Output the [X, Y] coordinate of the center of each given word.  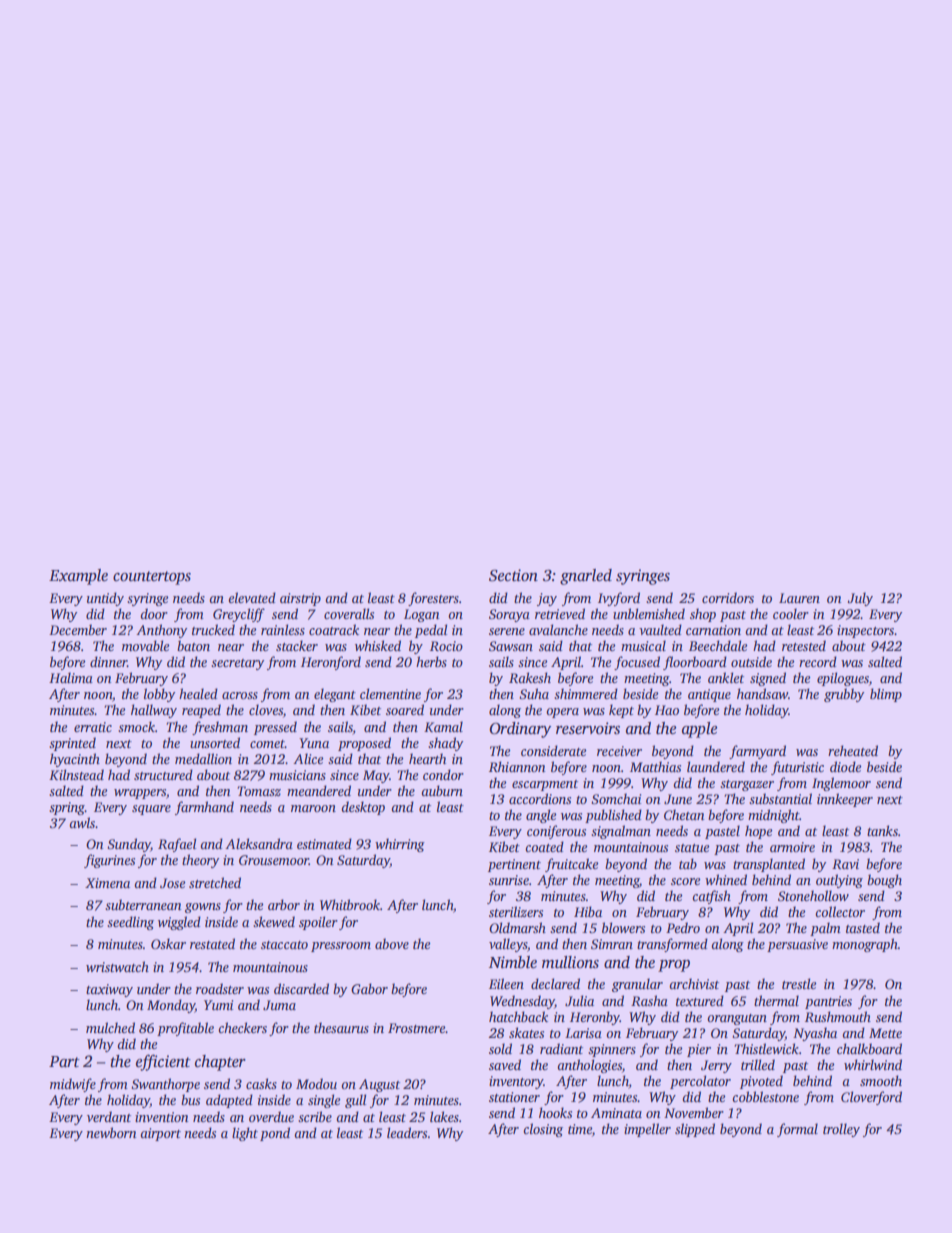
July [860, 599]
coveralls [349, 613]
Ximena [107, 883]
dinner [108, 661]
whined [726, 879]
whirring [400, 845]
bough [884, 881]
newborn [111, 1132]
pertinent [514, 865]
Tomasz [259, 791]
